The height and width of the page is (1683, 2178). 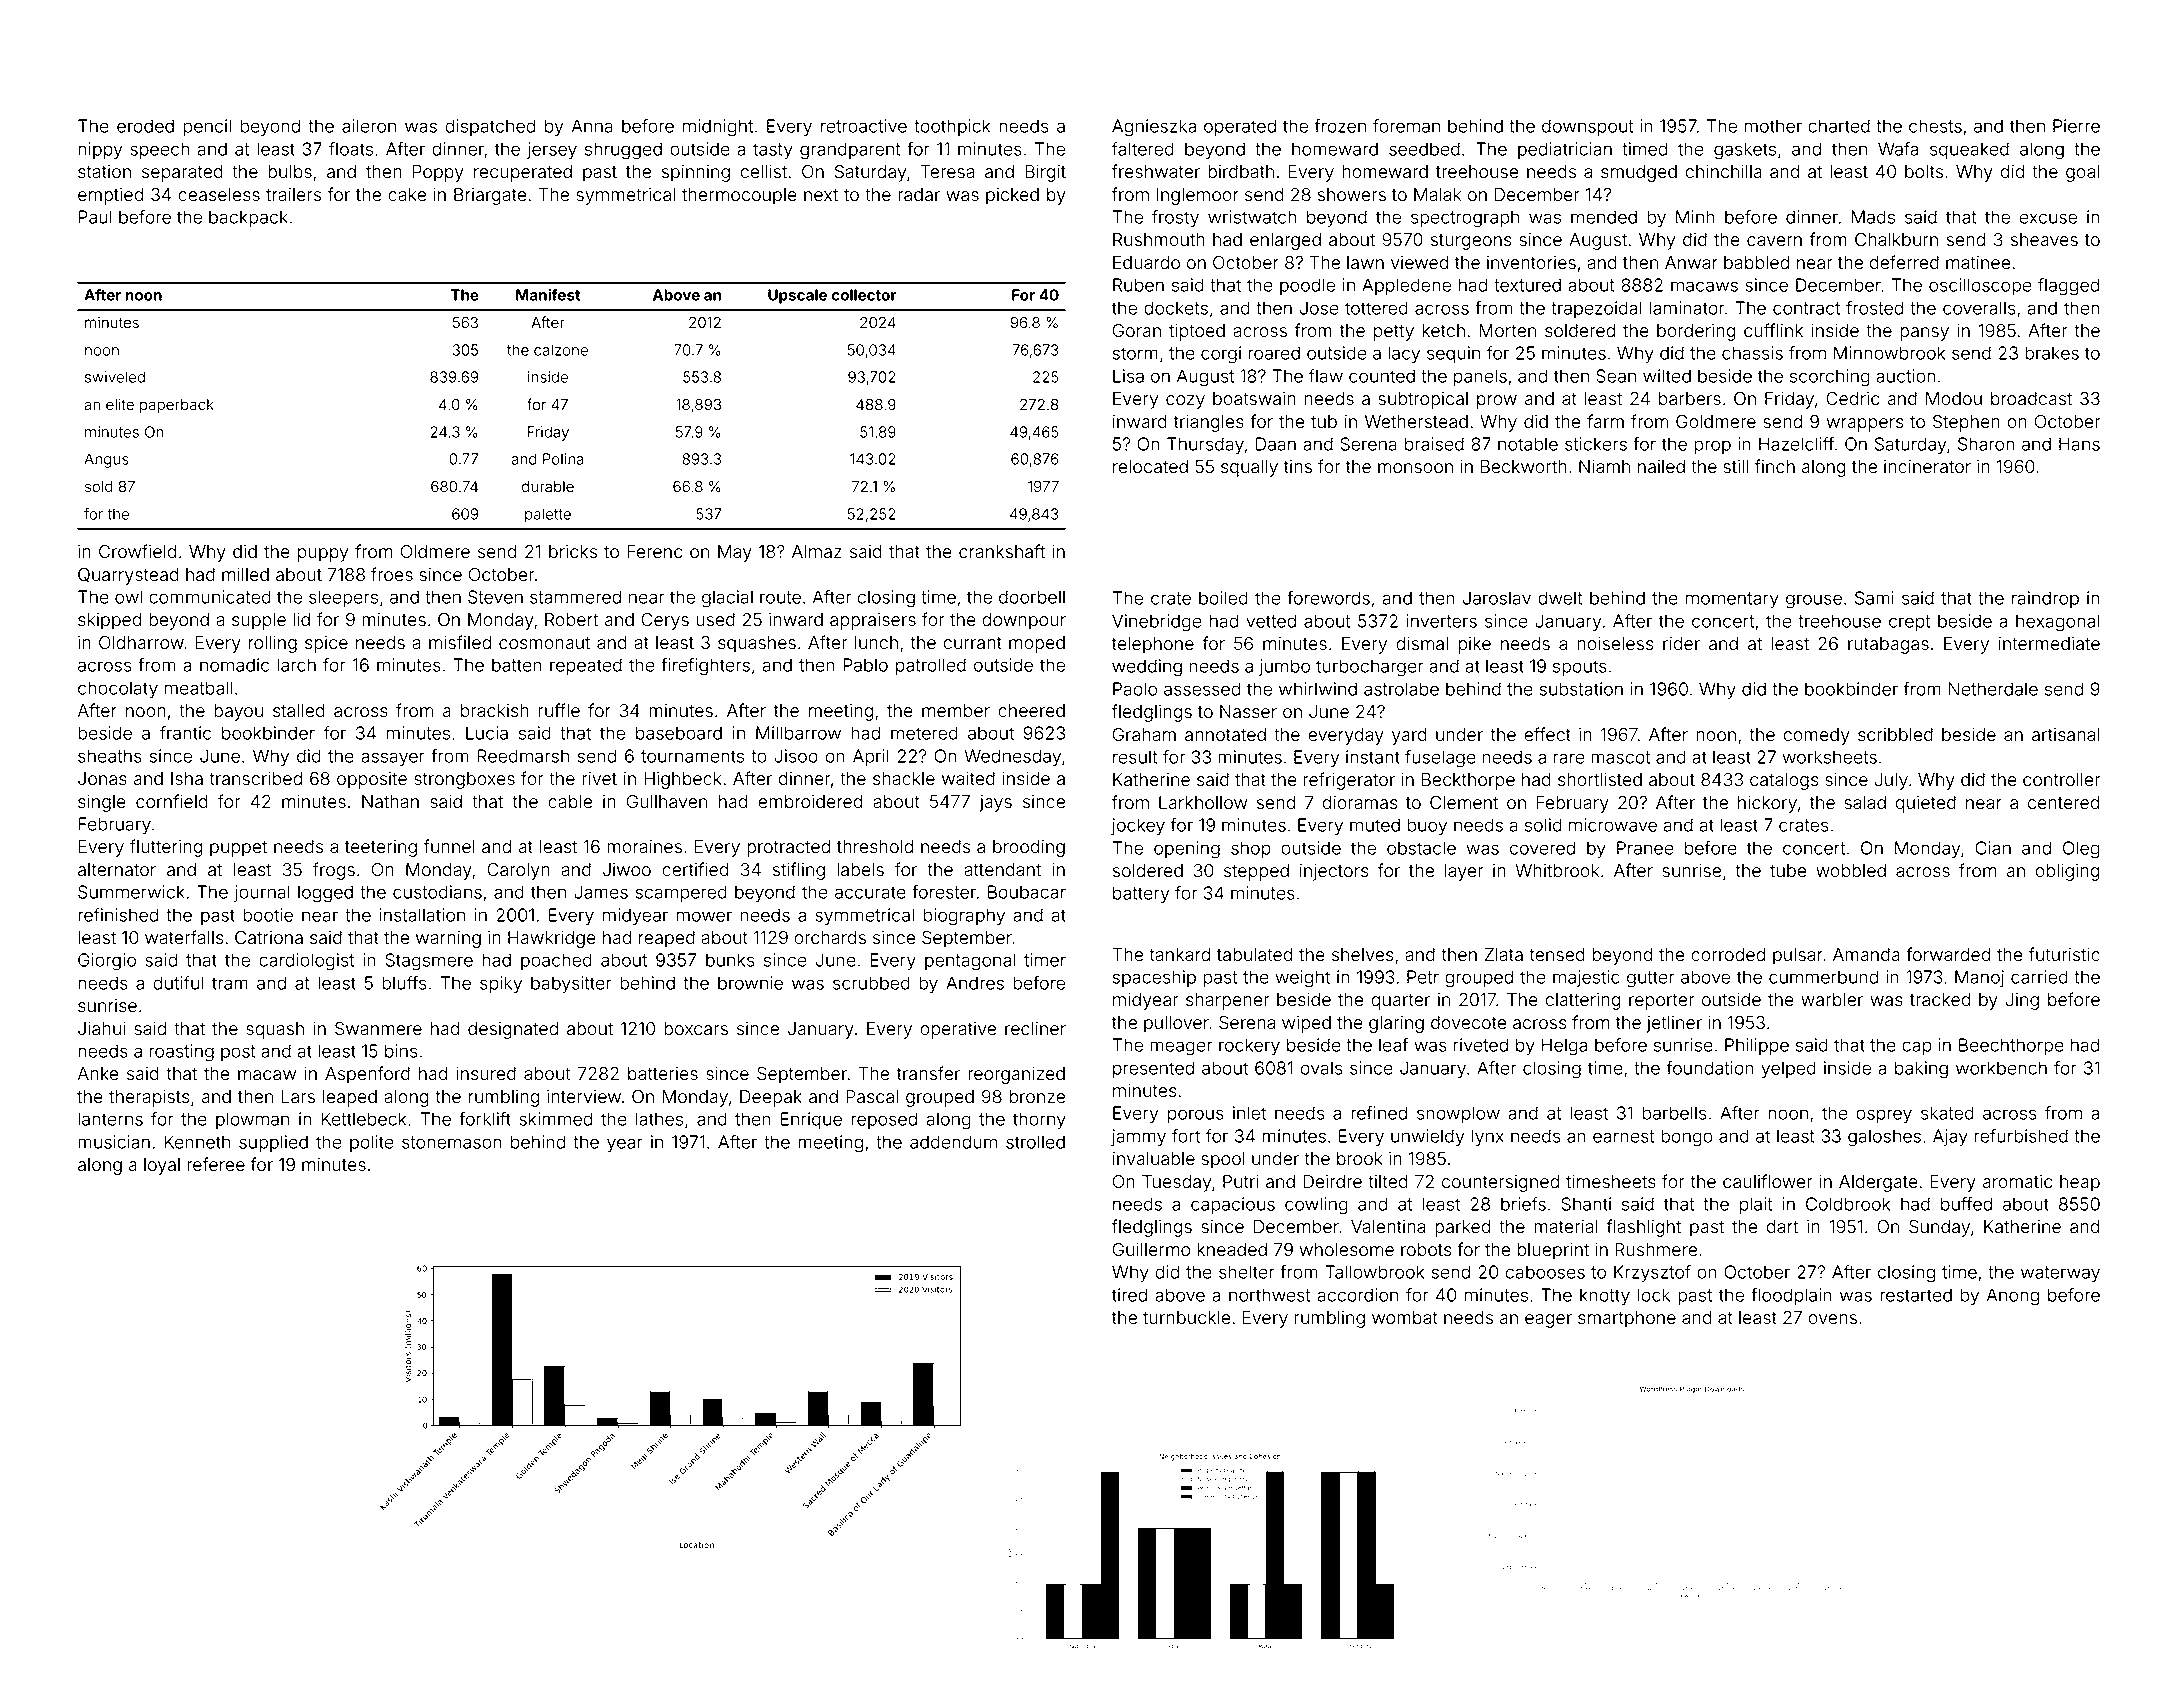 I want to click on quieted, so click(x=1926, y=804).
